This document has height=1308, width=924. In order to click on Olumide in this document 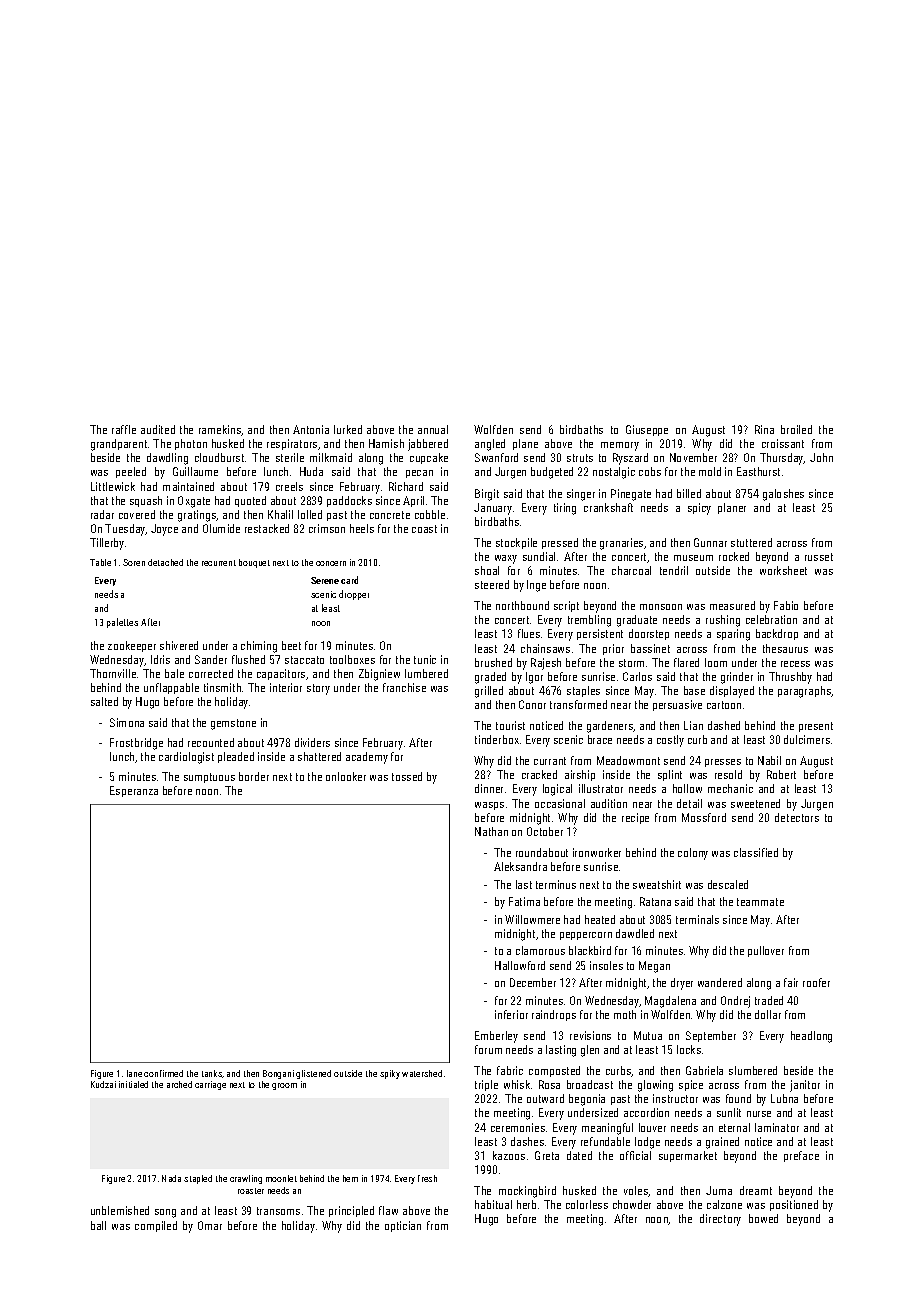, I will do `click(221, 528)`.
